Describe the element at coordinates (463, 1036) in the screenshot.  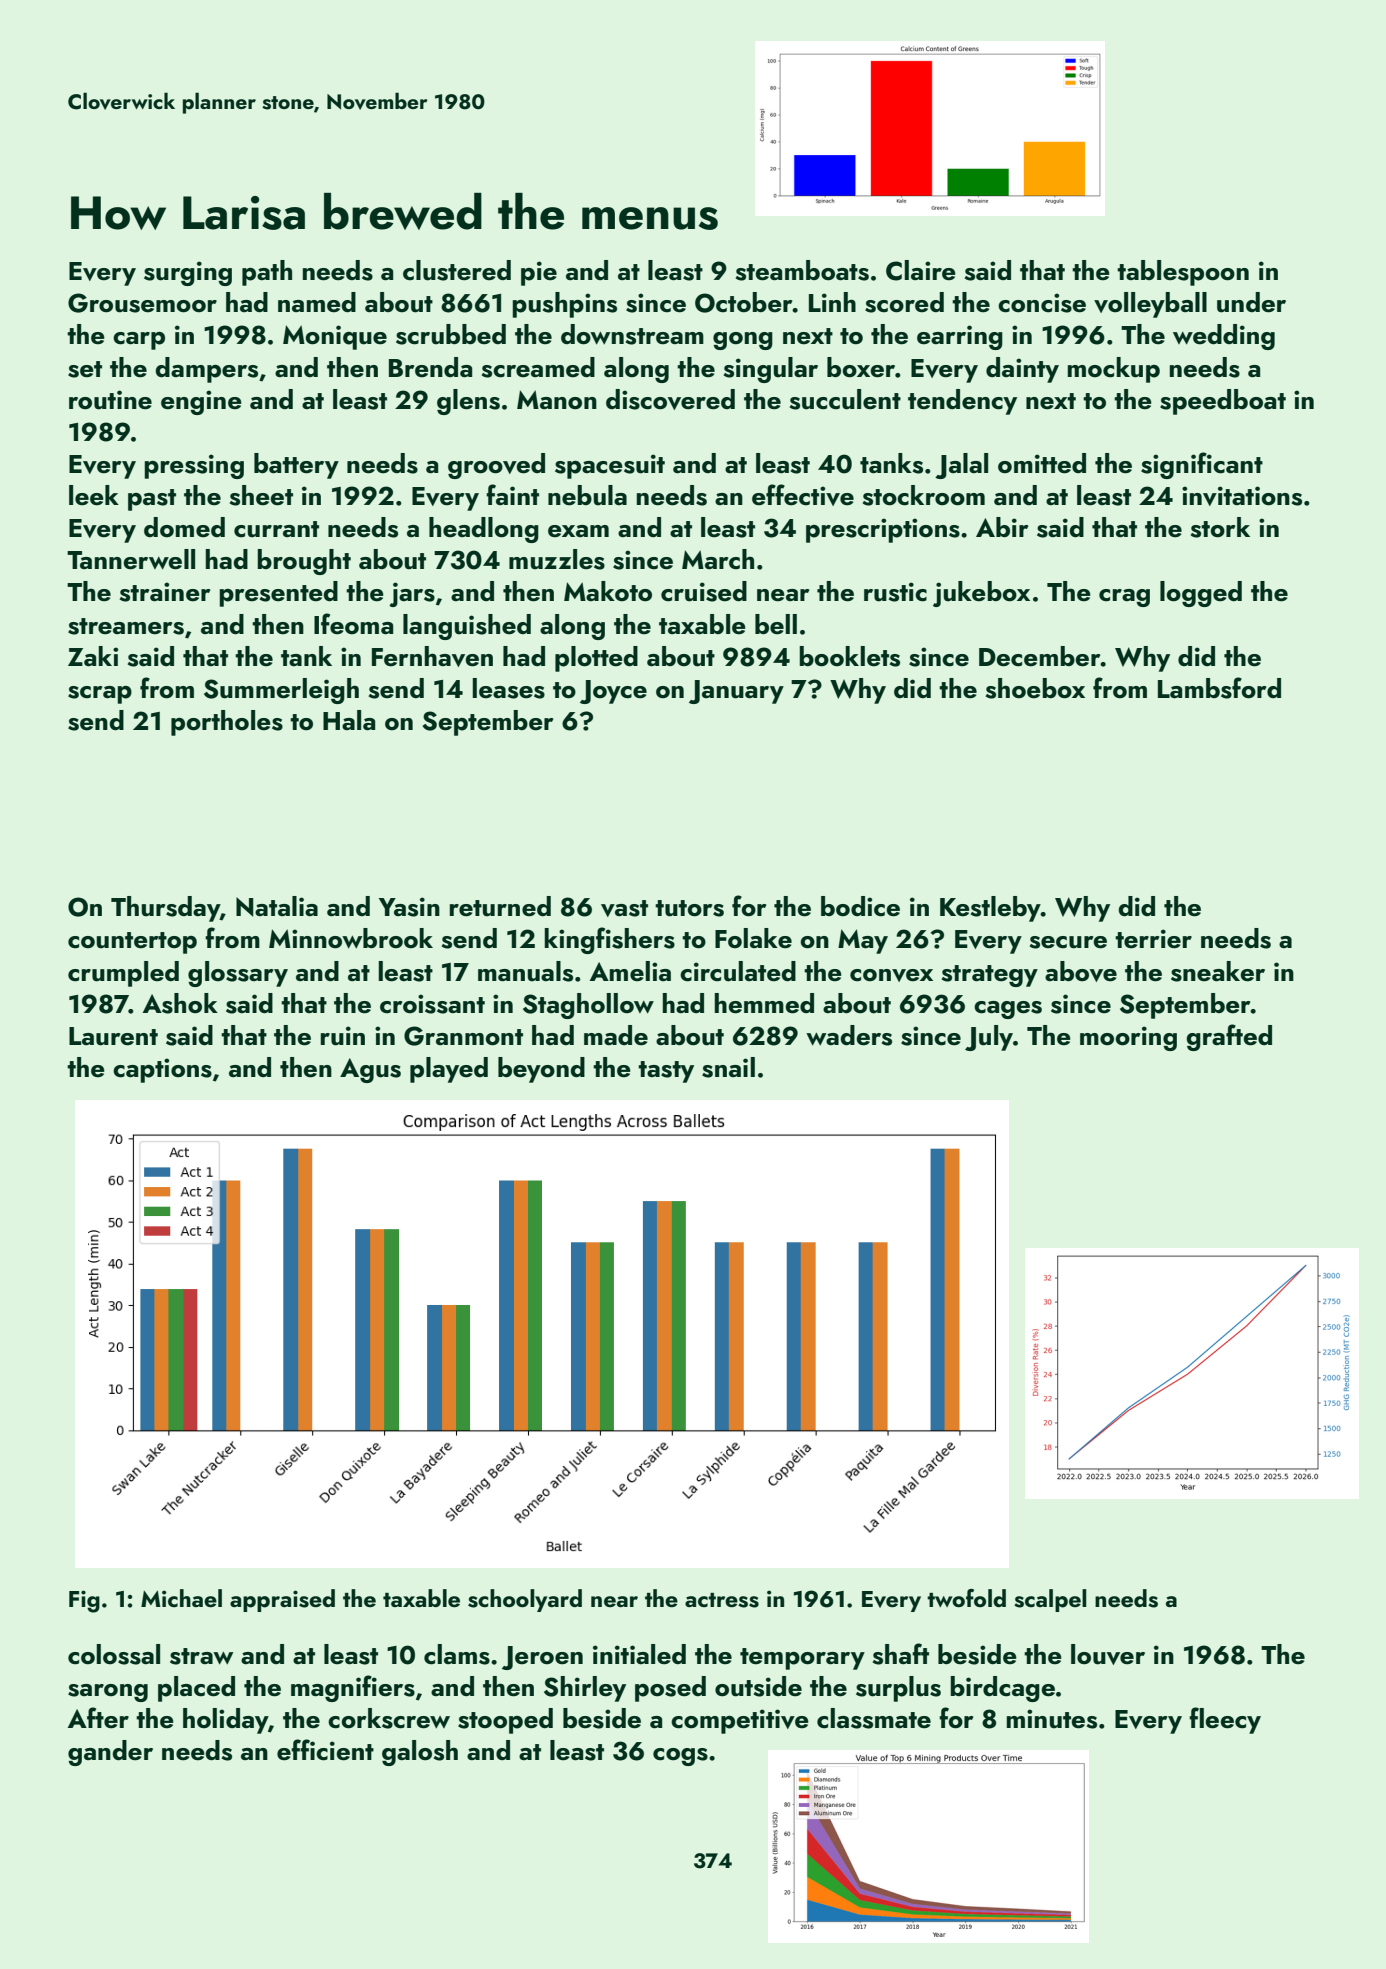
I see `Granmont` at that location.
